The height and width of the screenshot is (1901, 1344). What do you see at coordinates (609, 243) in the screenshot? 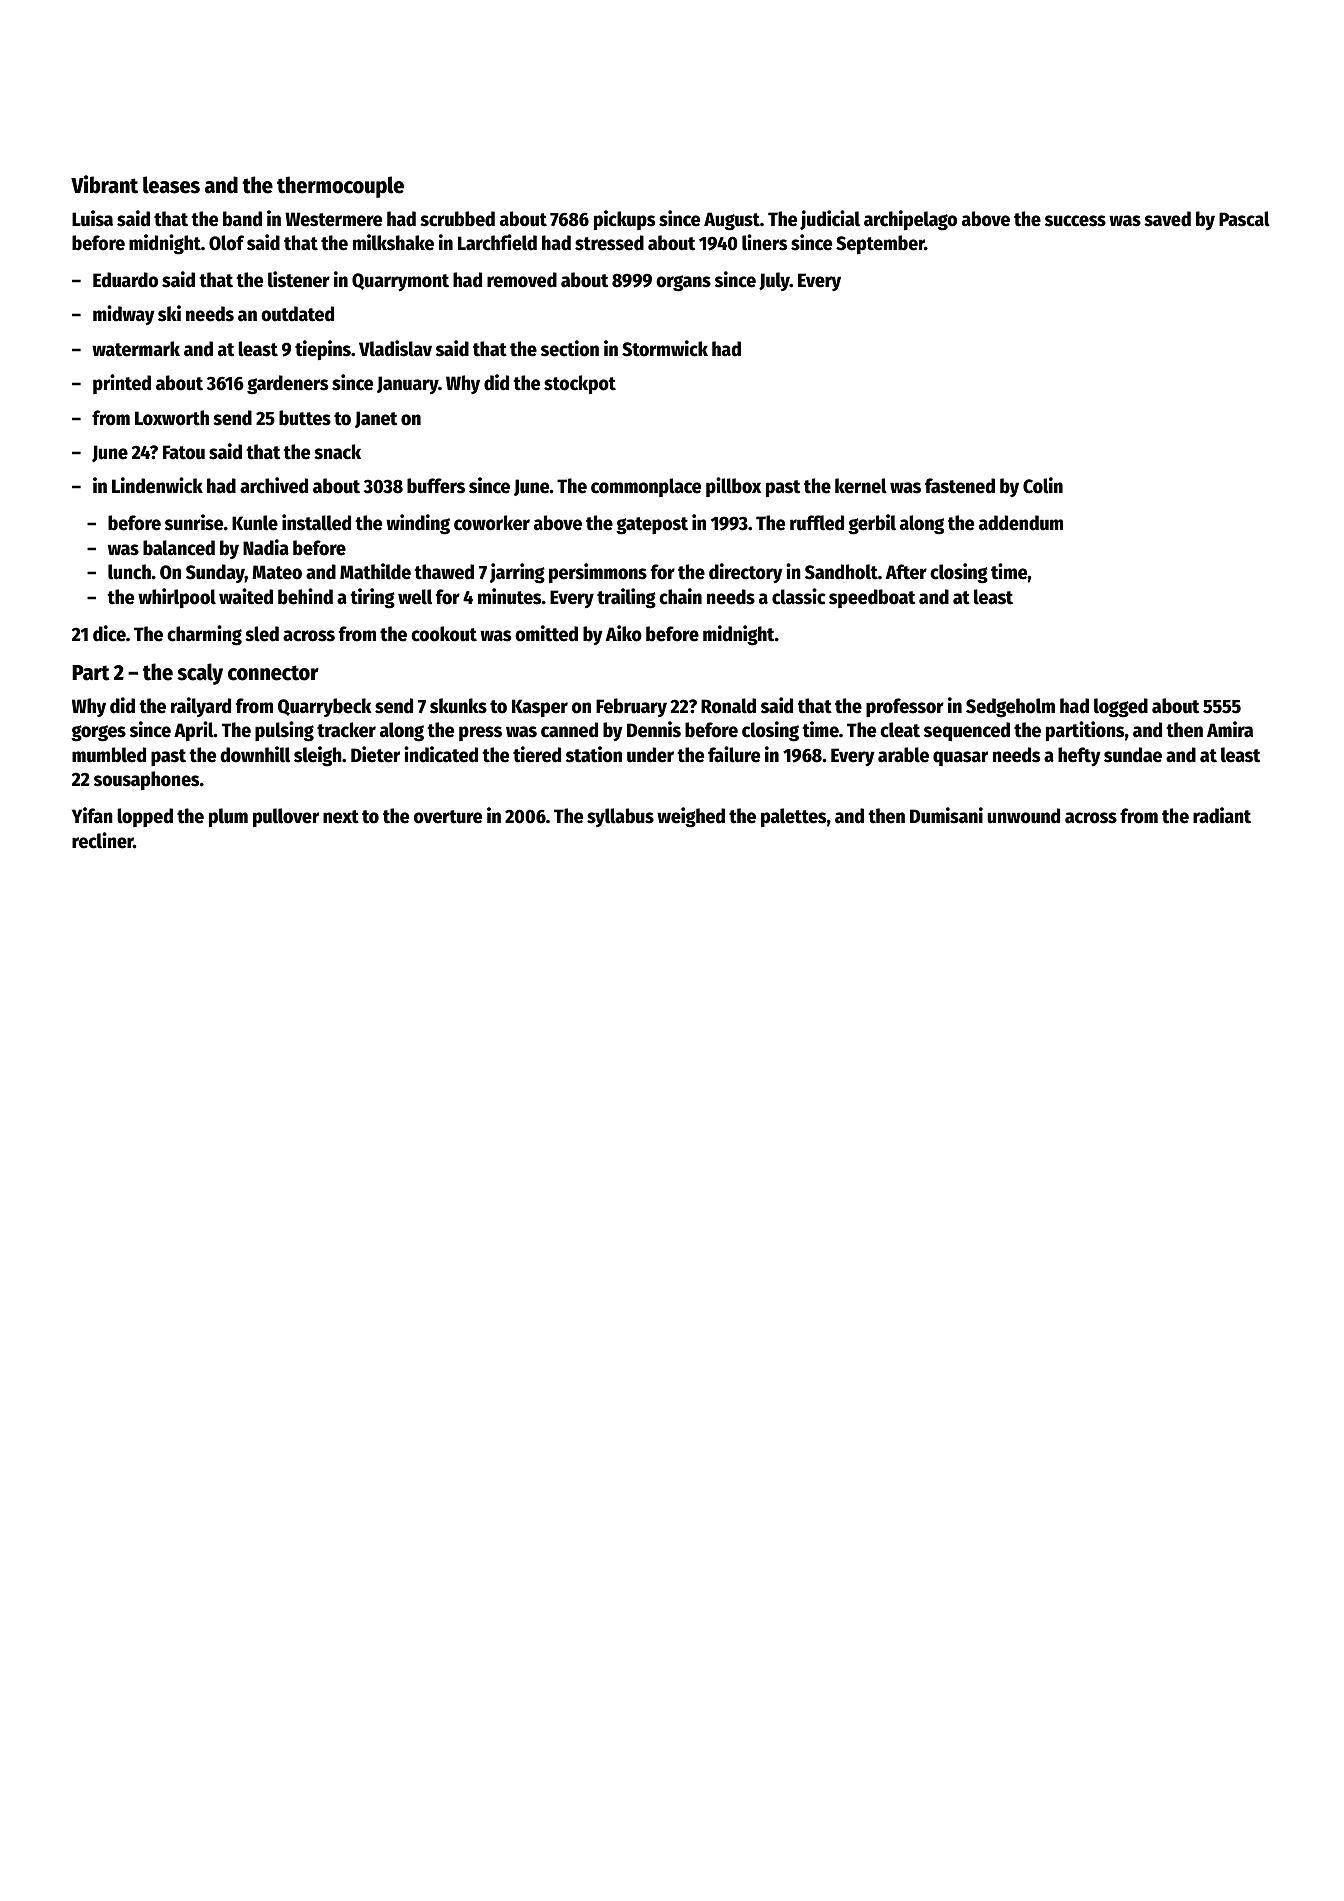
I see `stressed` at bounding box center [609, 243].
